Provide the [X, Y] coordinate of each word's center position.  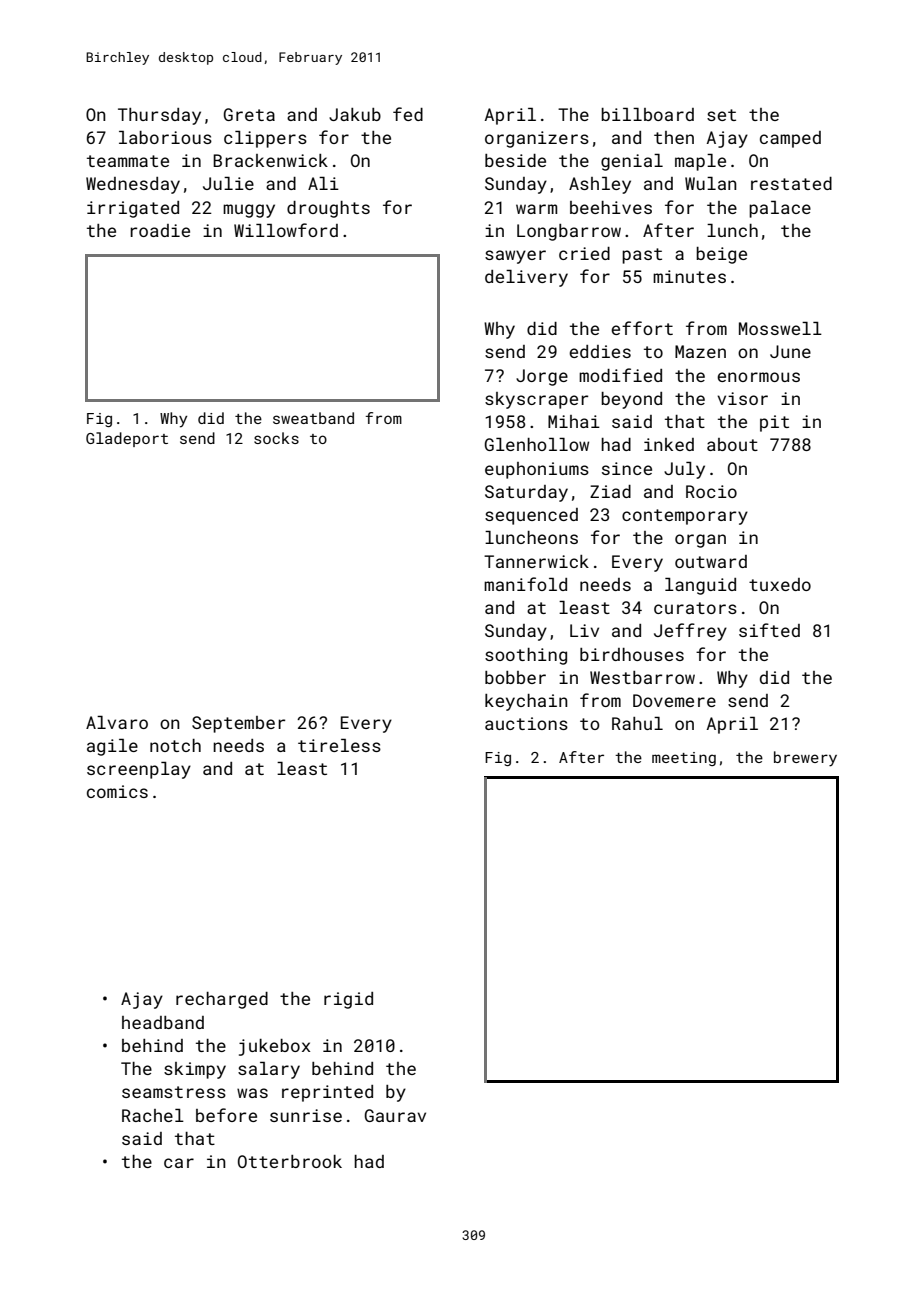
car [179, 1163]
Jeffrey [690, 632]
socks [276, 438]
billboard [647, 114]
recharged [222, 1000]
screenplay [139, 770]
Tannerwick [536, 561]
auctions [526, 723]
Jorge [542, 377]
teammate [128, 161]
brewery [805, 759]
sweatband [313, 418]
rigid [348, 1000]
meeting [684, 759]
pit [774, 423]
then [674, 137]
